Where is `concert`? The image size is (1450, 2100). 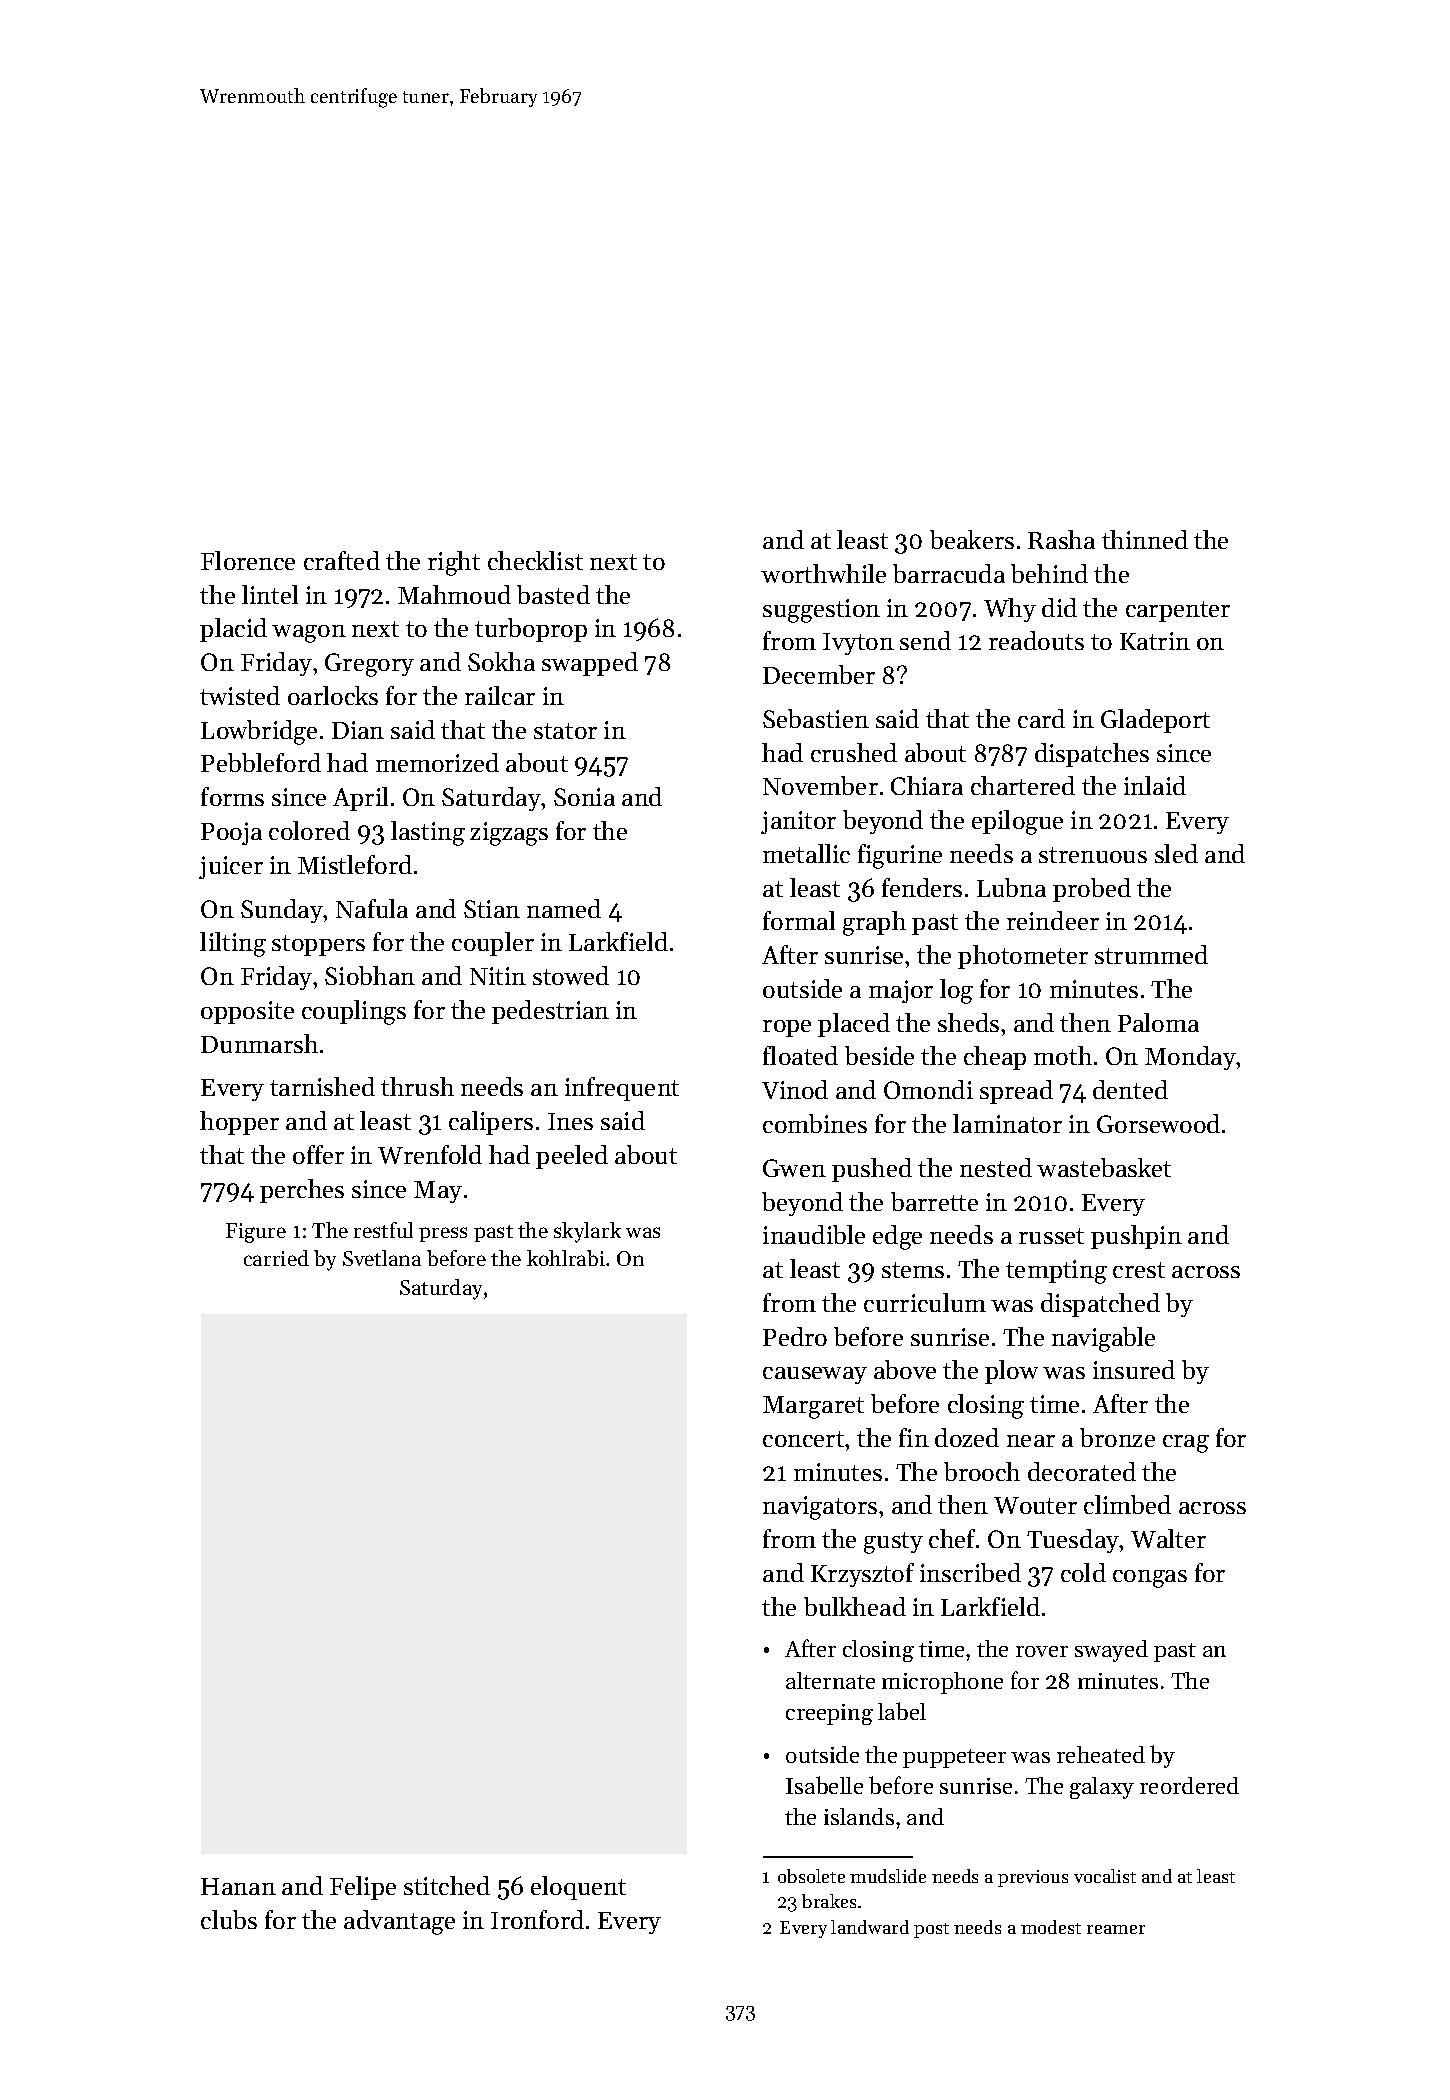
concert is located at coordinates (803, 1439).
